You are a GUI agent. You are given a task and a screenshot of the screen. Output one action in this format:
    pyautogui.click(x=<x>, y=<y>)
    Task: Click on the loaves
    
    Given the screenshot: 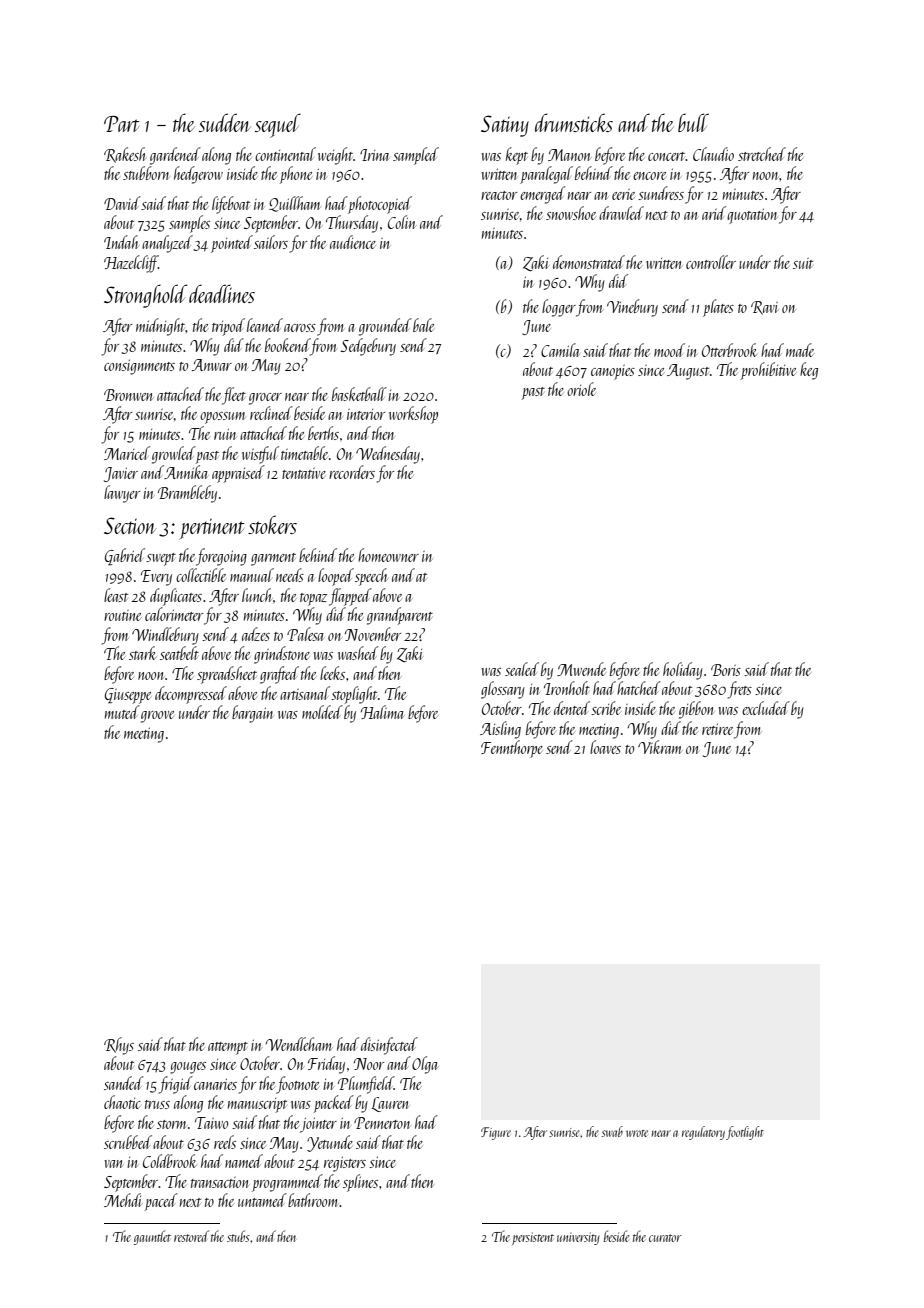 What is the action you would take?
    pyautogui.click(x=605, y=747)
